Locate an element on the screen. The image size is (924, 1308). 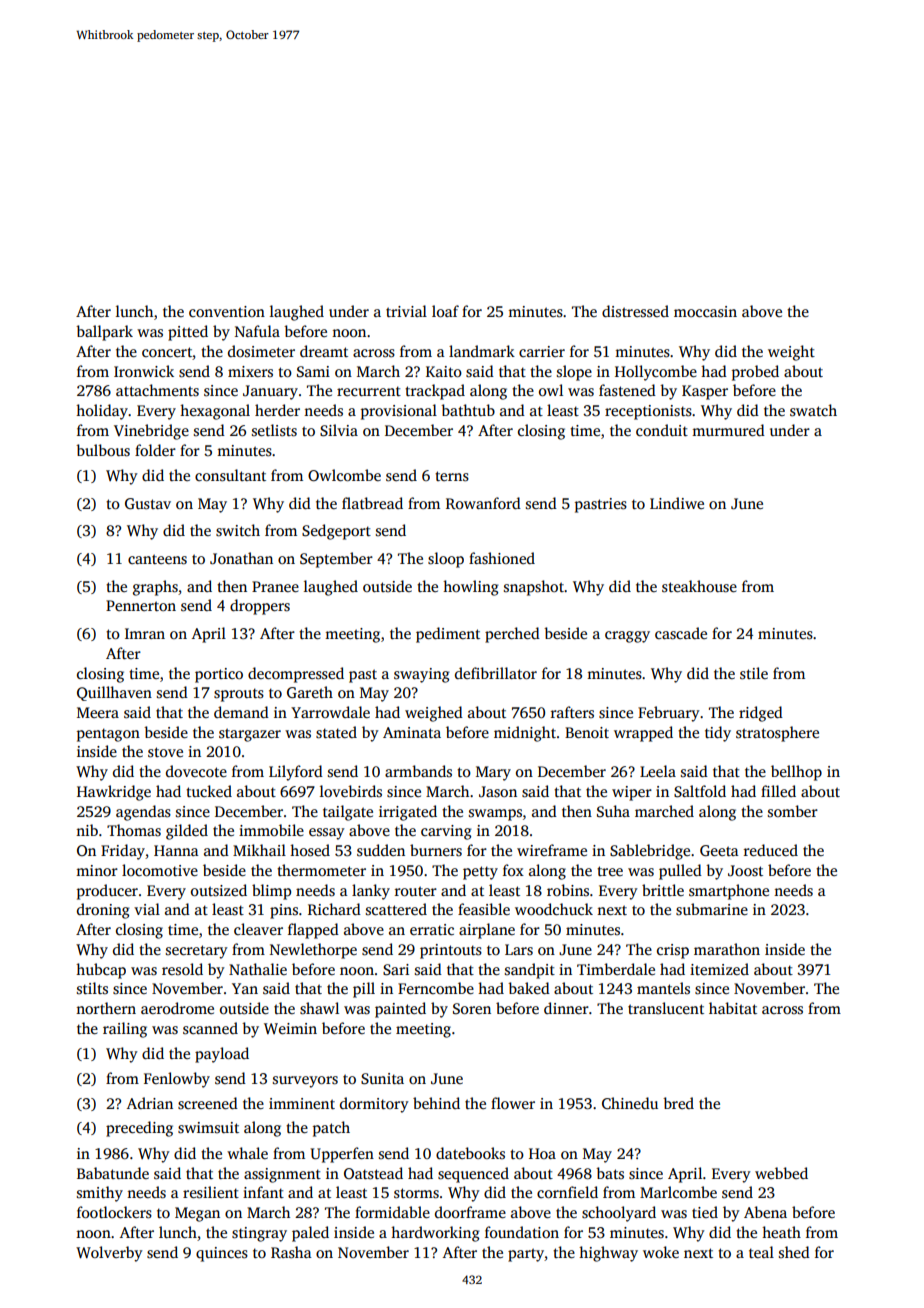
nib is located at coordinates (87, 830).
